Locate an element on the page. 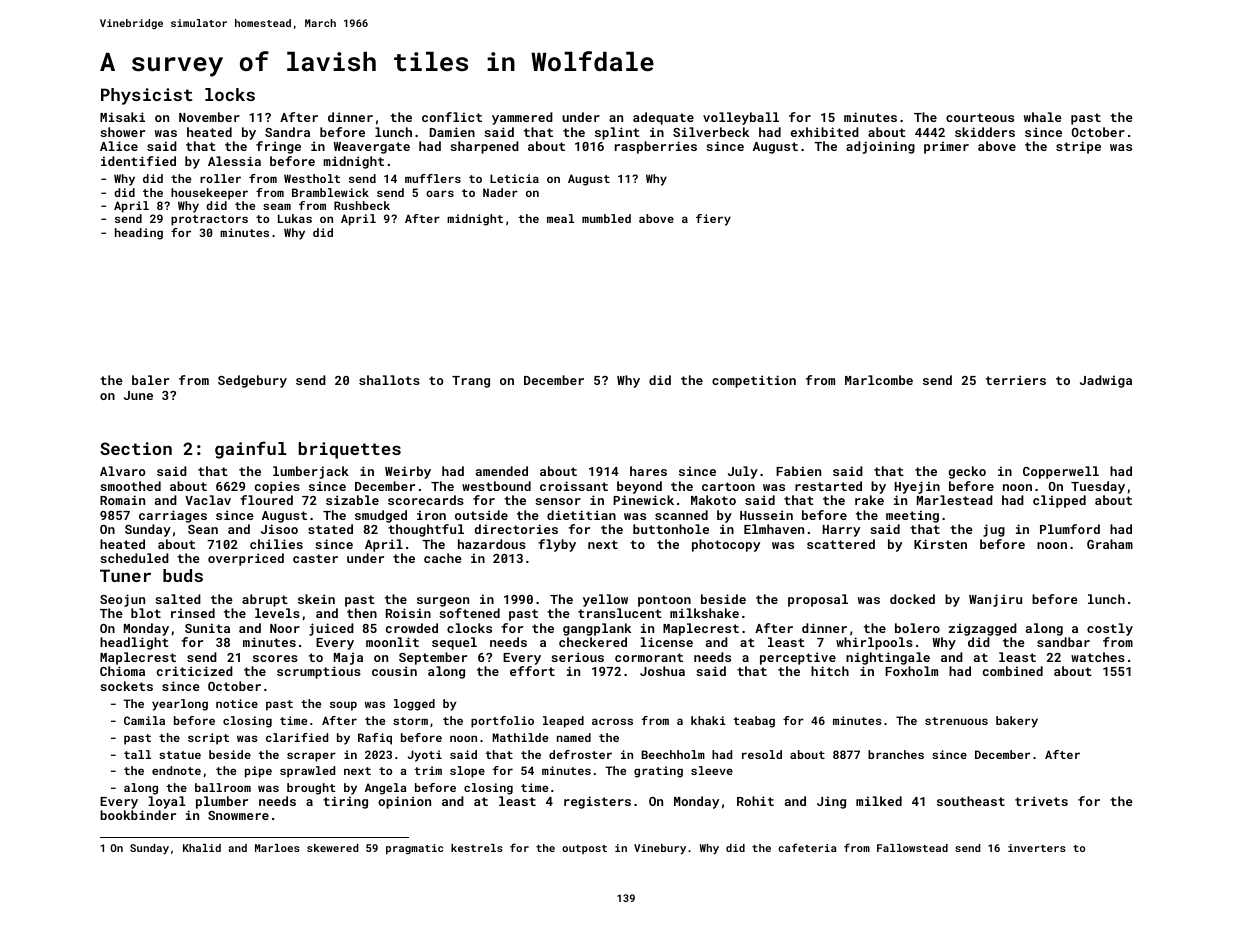  zigzagged is located at coordinates (982, 629).
